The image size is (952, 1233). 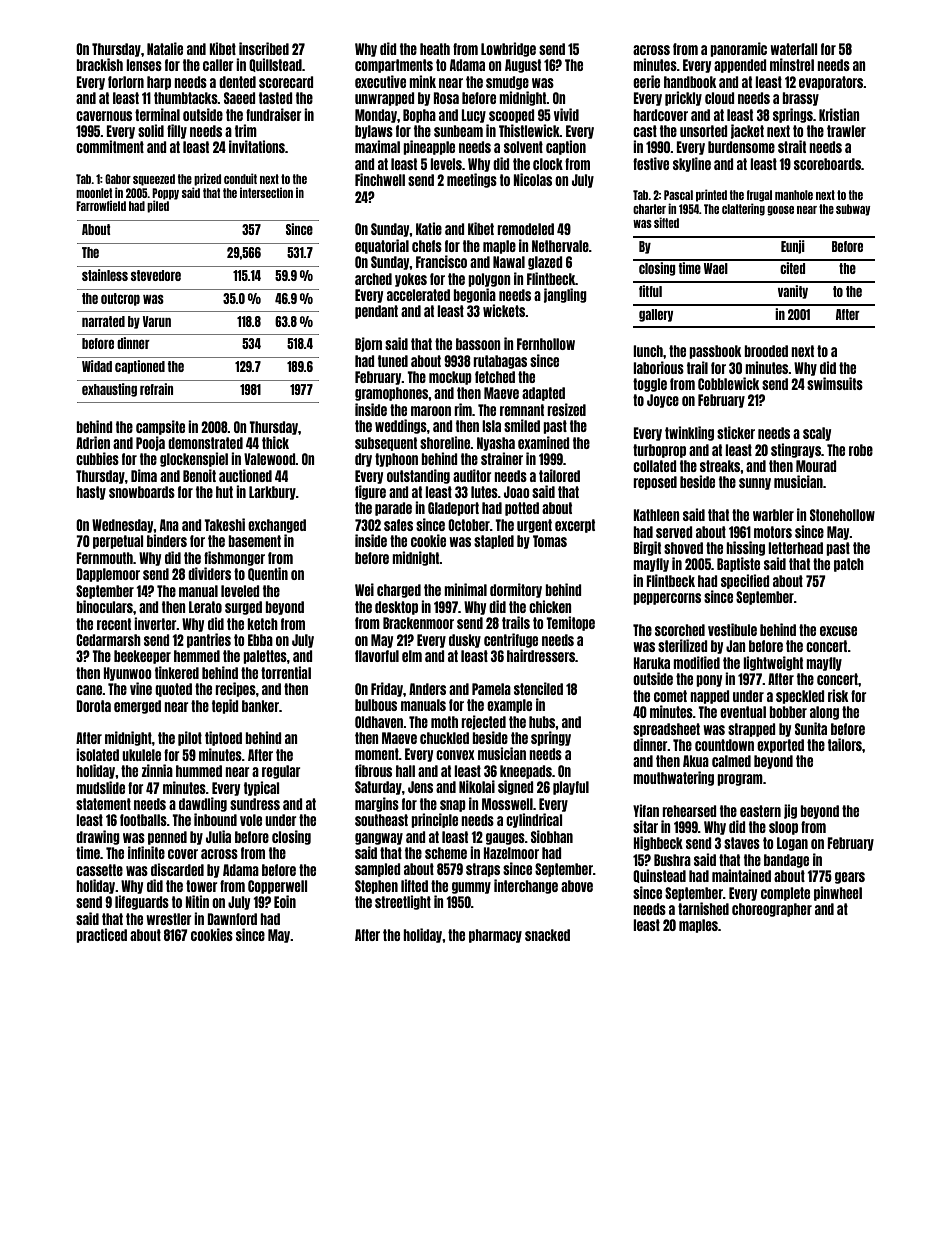 What do you see at coordinates (169, 919) in the image?
I see `wrestler` at bounding box center [169, 919].
